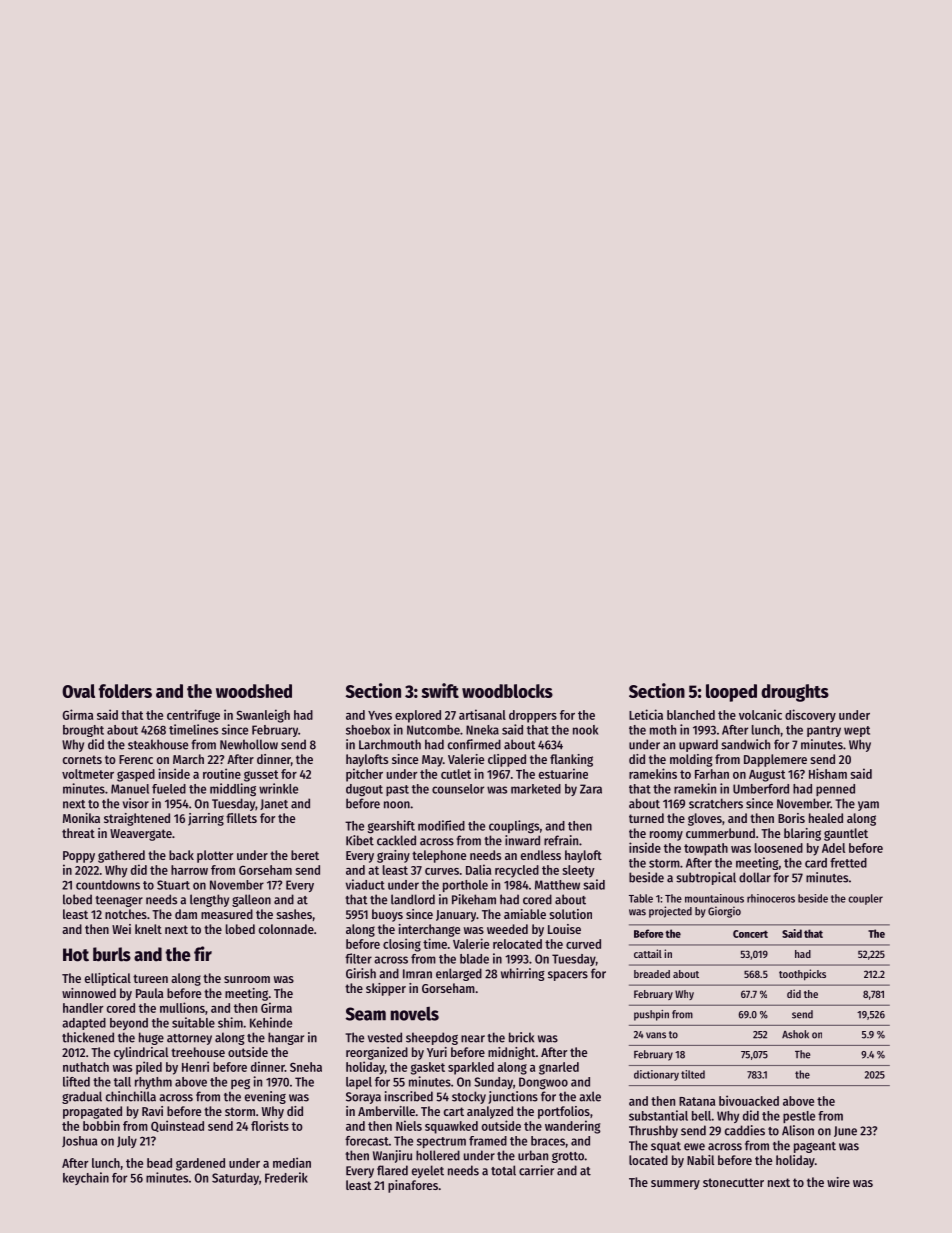 The height and width of the screenshot is (1233, 952). What do you see at coordinates (675, 1185) in the screenshot?
I see `summery` at bounding box center [675, 1185].
